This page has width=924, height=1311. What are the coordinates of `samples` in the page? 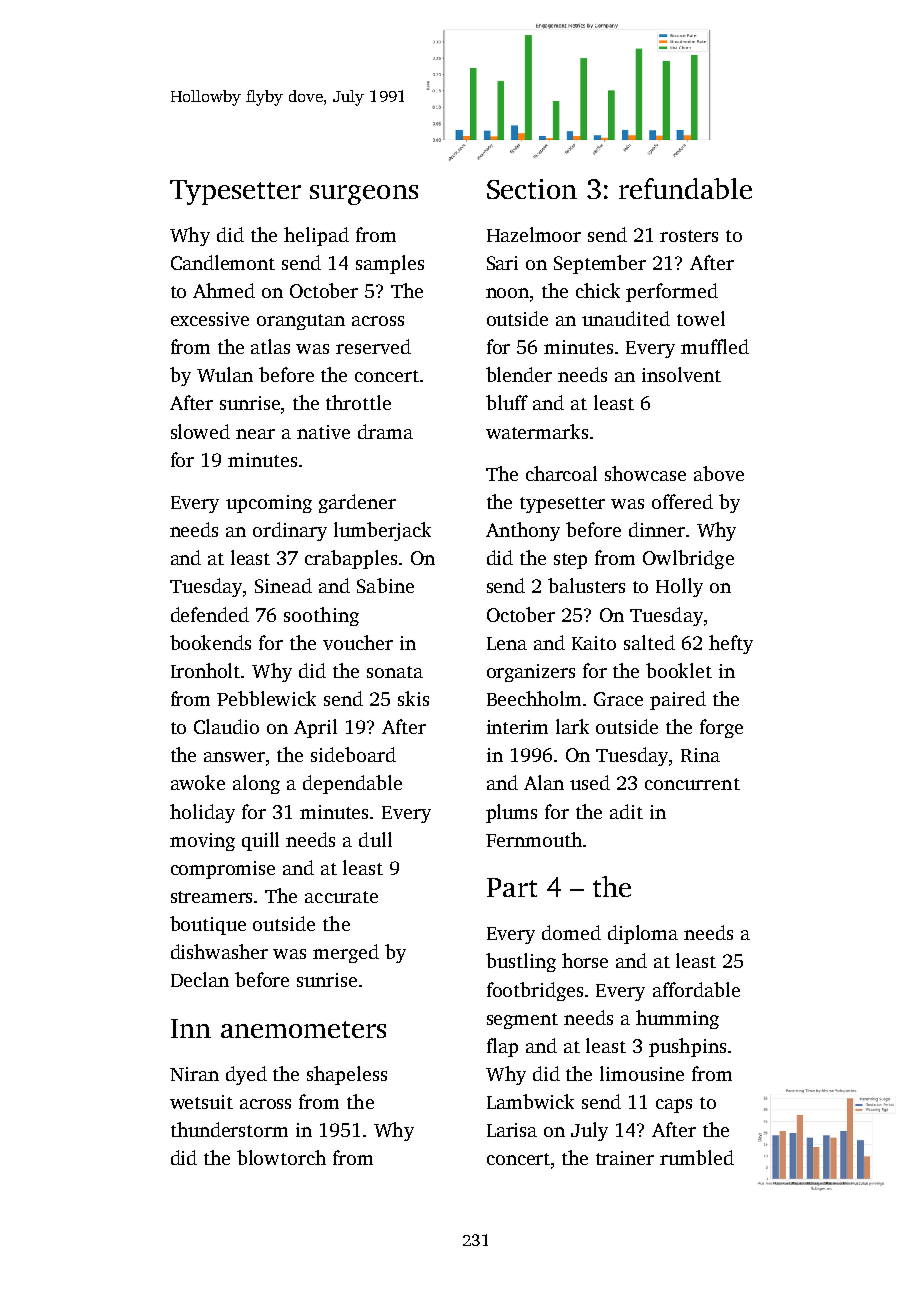 It's located at (390, 264).
